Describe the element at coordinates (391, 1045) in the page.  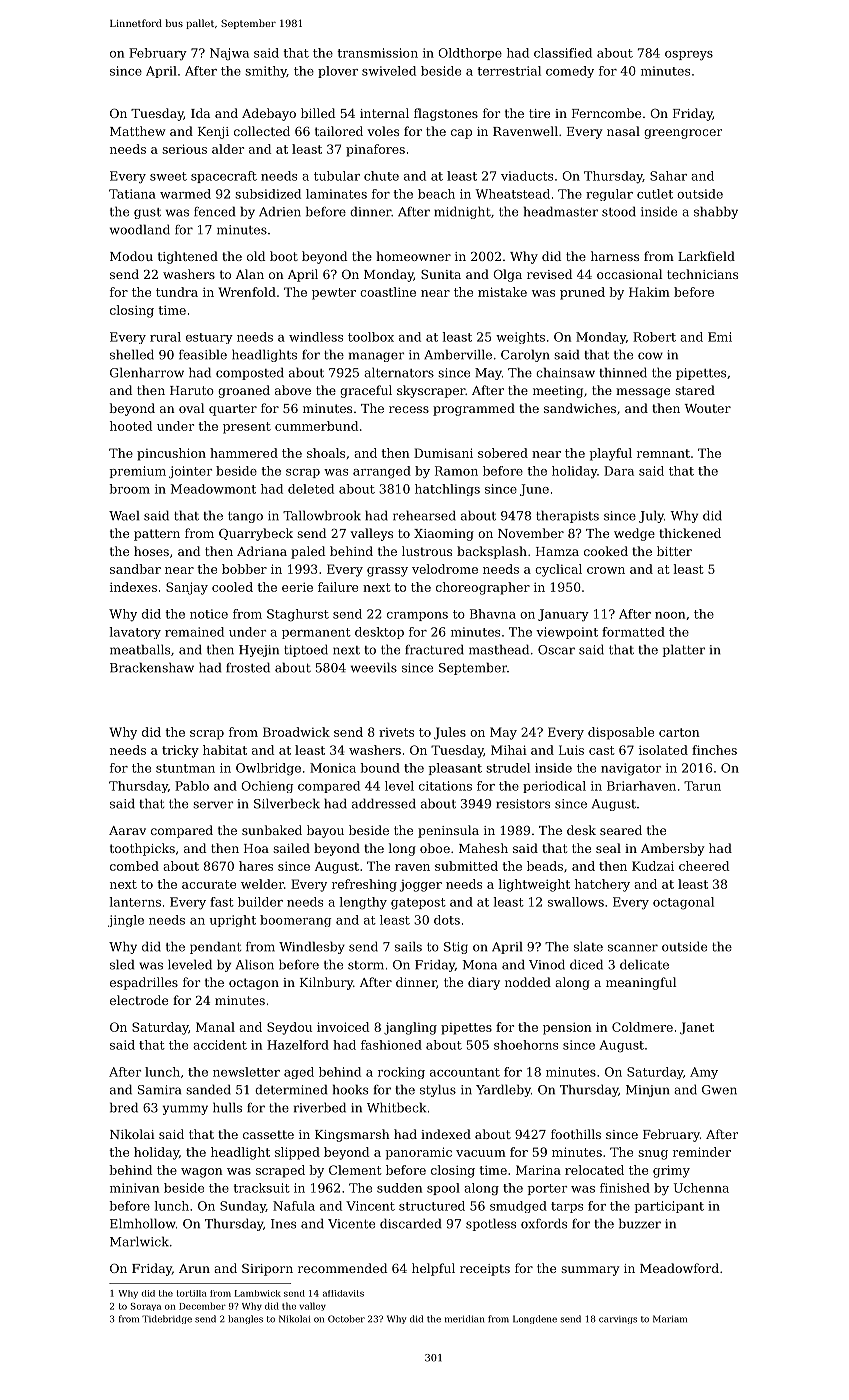
I see `fashioned` at that location.
